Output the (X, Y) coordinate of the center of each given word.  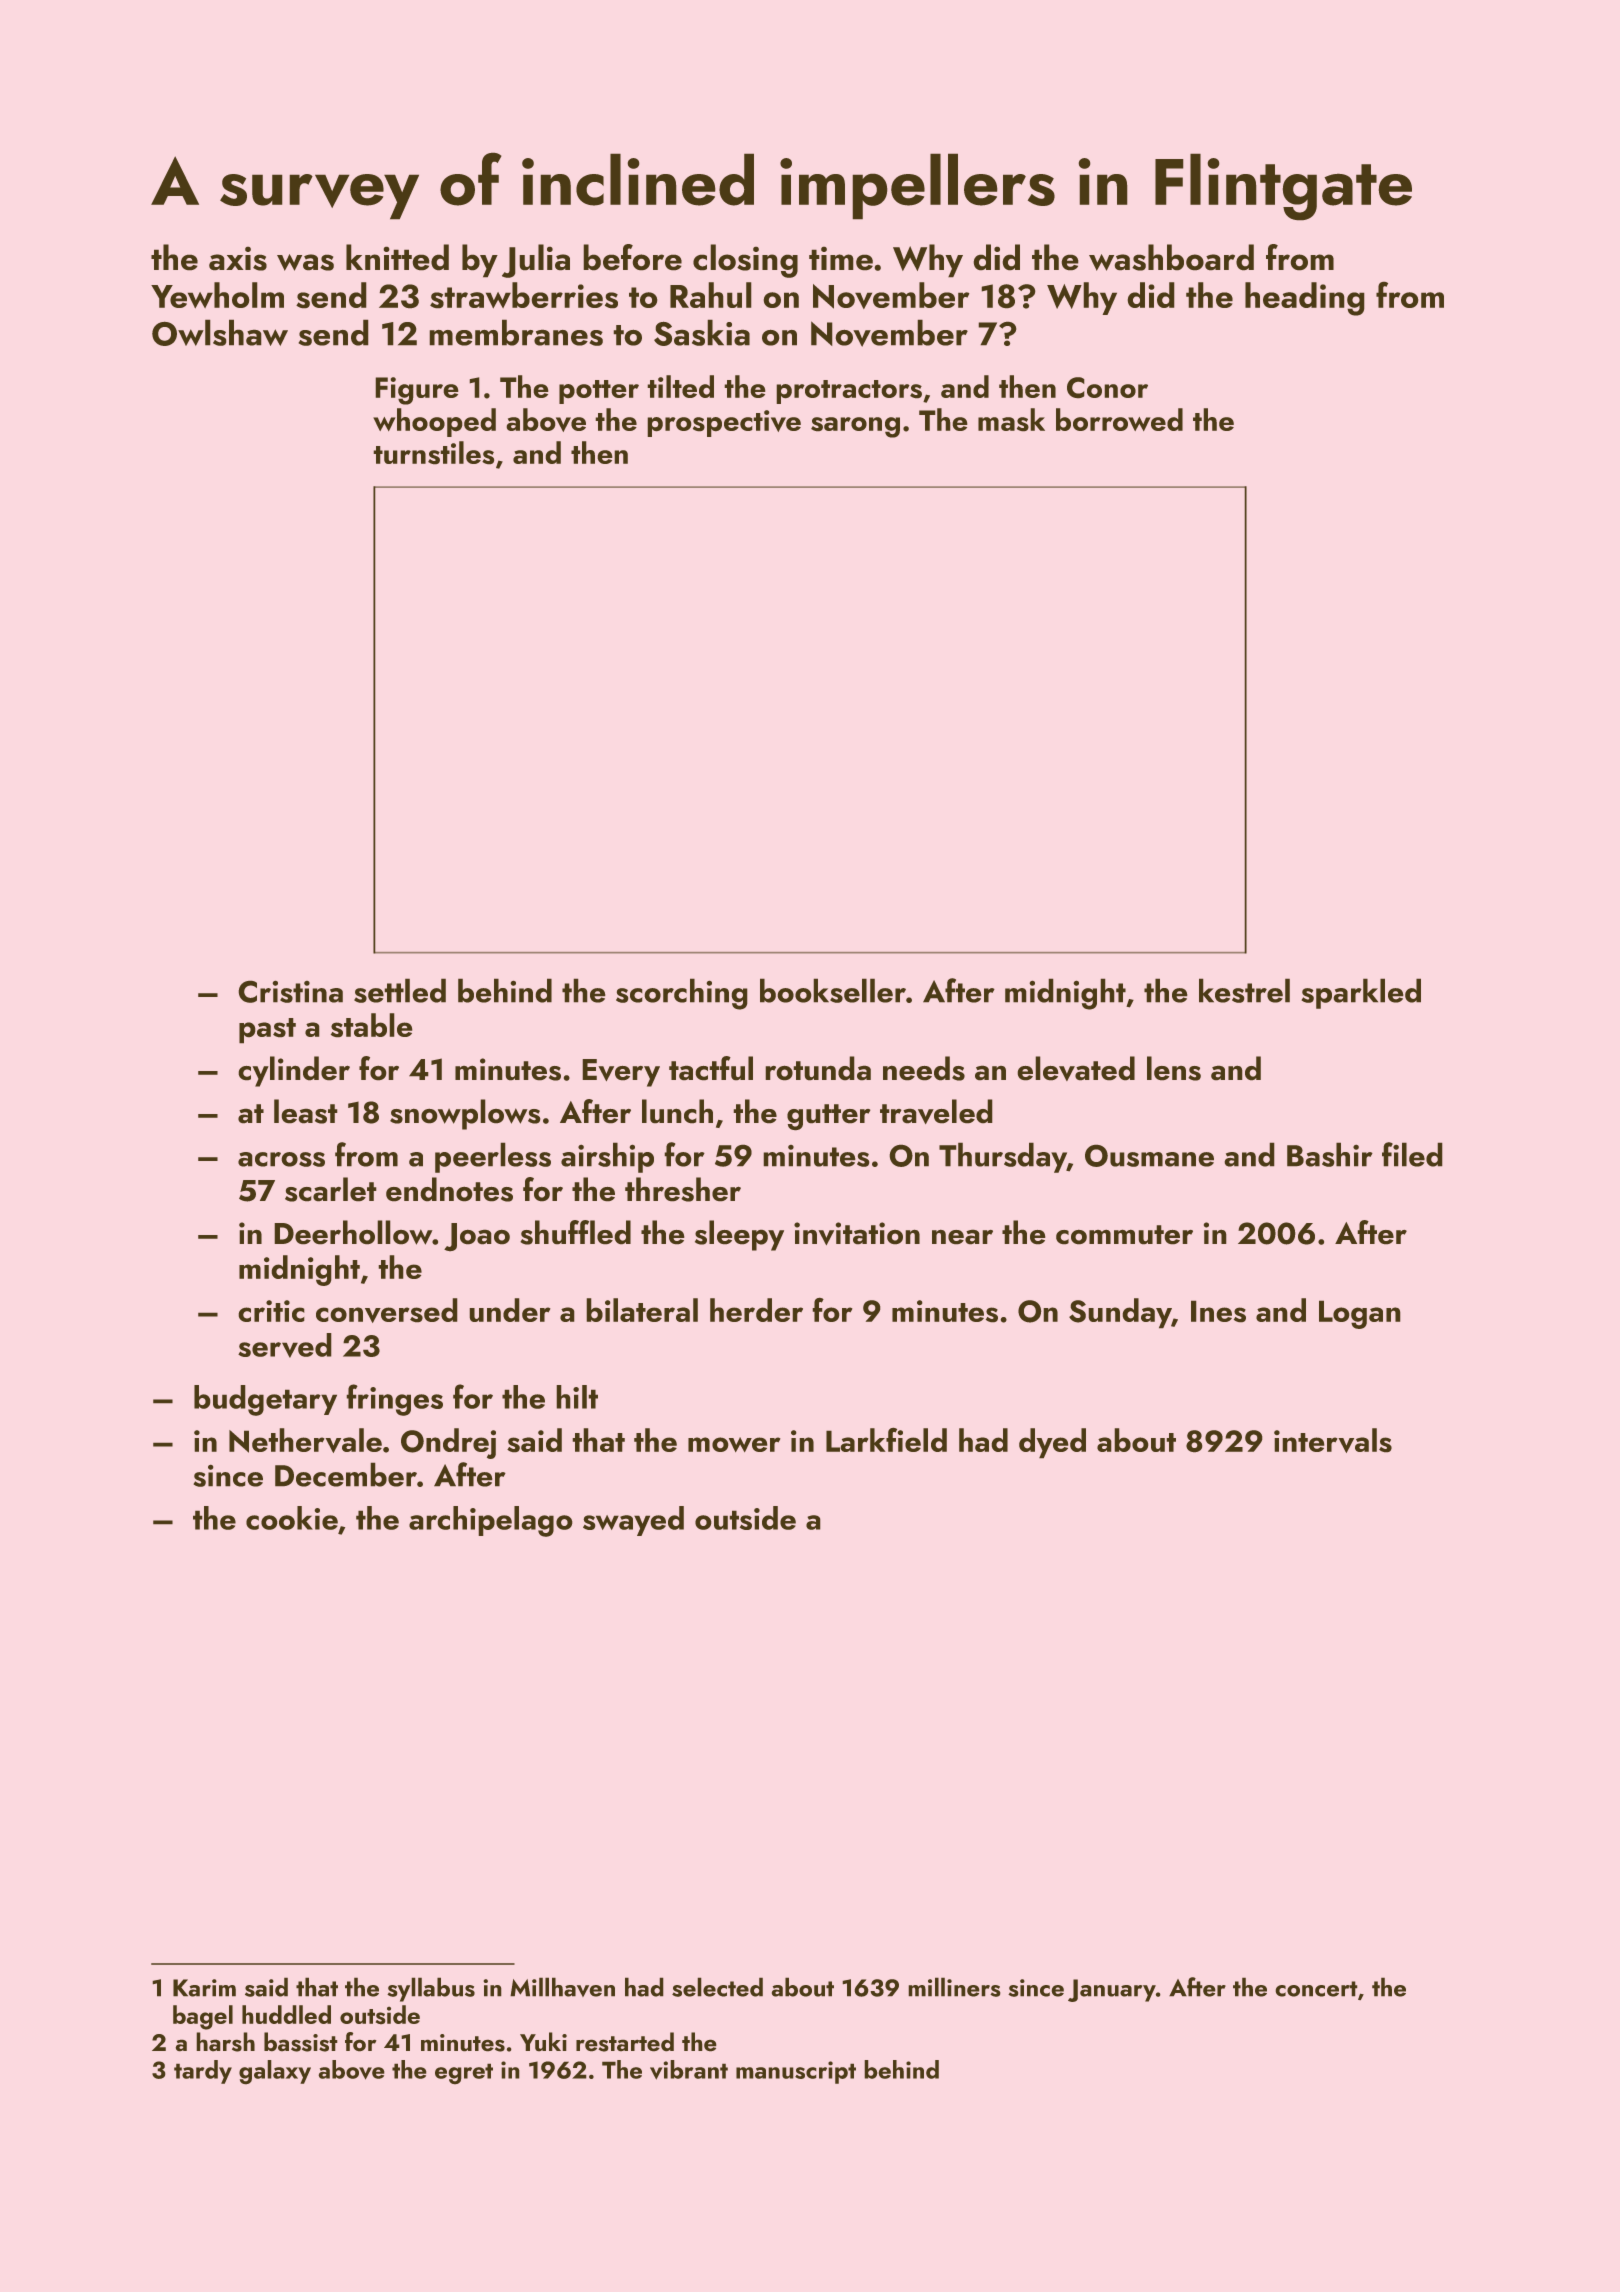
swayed (633, 1521)
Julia (536, 261)
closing (745, 261)
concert (1316, 1989)
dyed (1052, 1443)
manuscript (796, 2072)
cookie (292, 1518)
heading (1305, 299)
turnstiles (433, 453)
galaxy (275, 2072)
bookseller (833, 990)
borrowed (1119, 419)
